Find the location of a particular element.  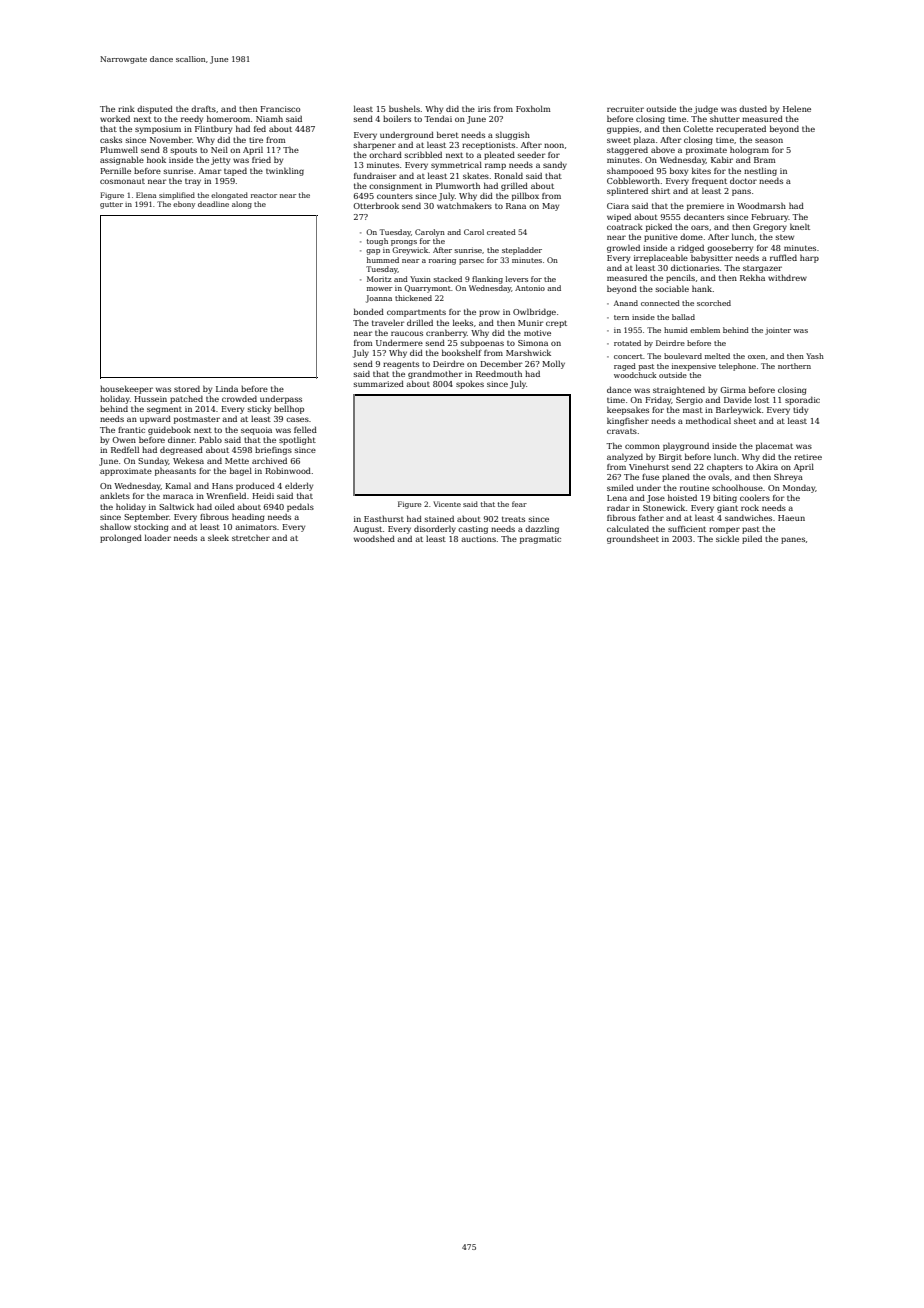

Otterbrook is located at coordinates (376, 205).
